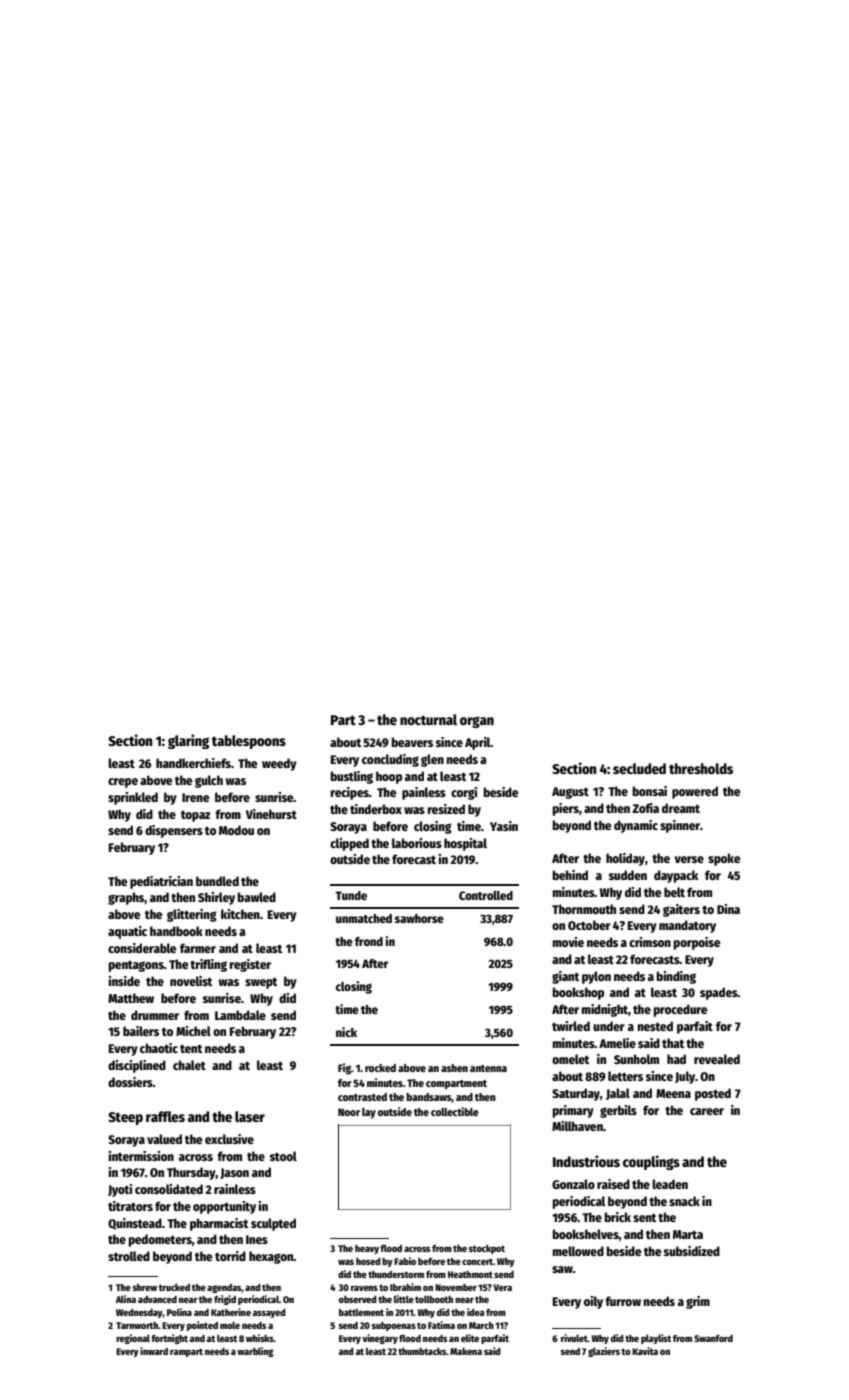 The image size is (849, 1400). I want to click on Controlled, so click(486, 895).
